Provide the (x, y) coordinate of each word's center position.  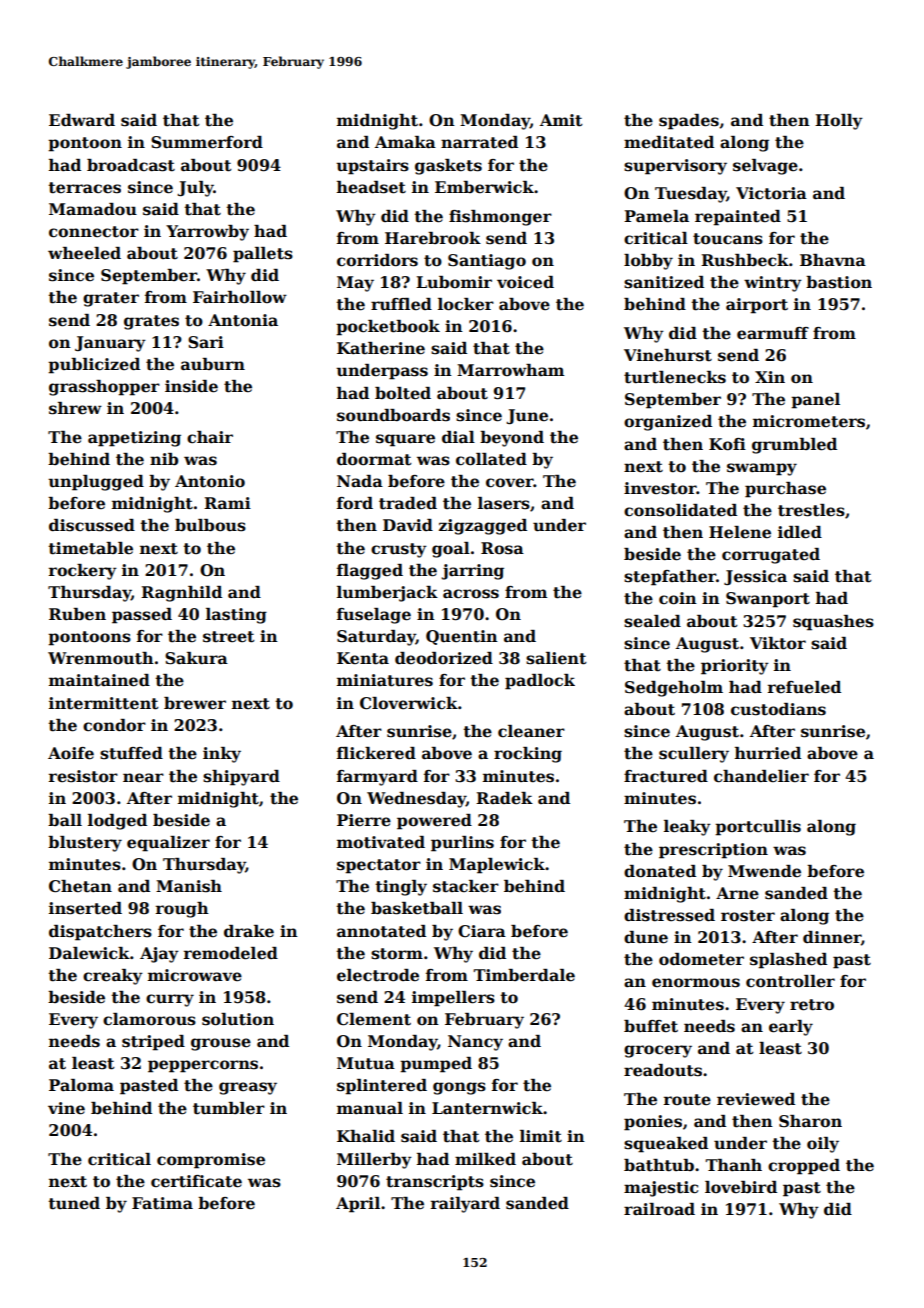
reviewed (756, 1099)
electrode (378, 975)
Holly (839, 122)
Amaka (405, 142)
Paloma (81, 1085)
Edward (82, 120)
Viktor (778, 643)
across (471, 594)
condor (114, 725)
